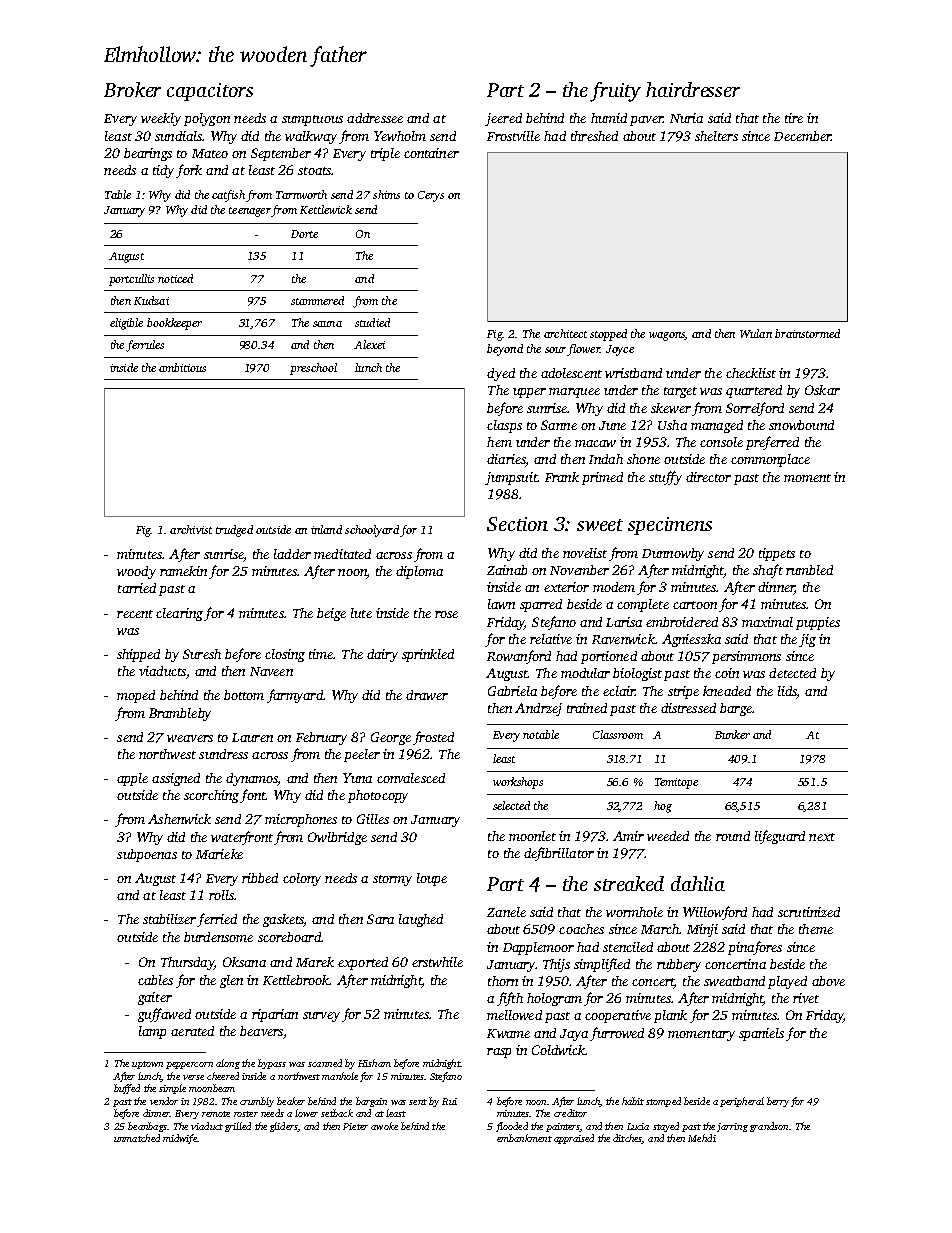  I want to click on capacitors, so click(210, 92).
